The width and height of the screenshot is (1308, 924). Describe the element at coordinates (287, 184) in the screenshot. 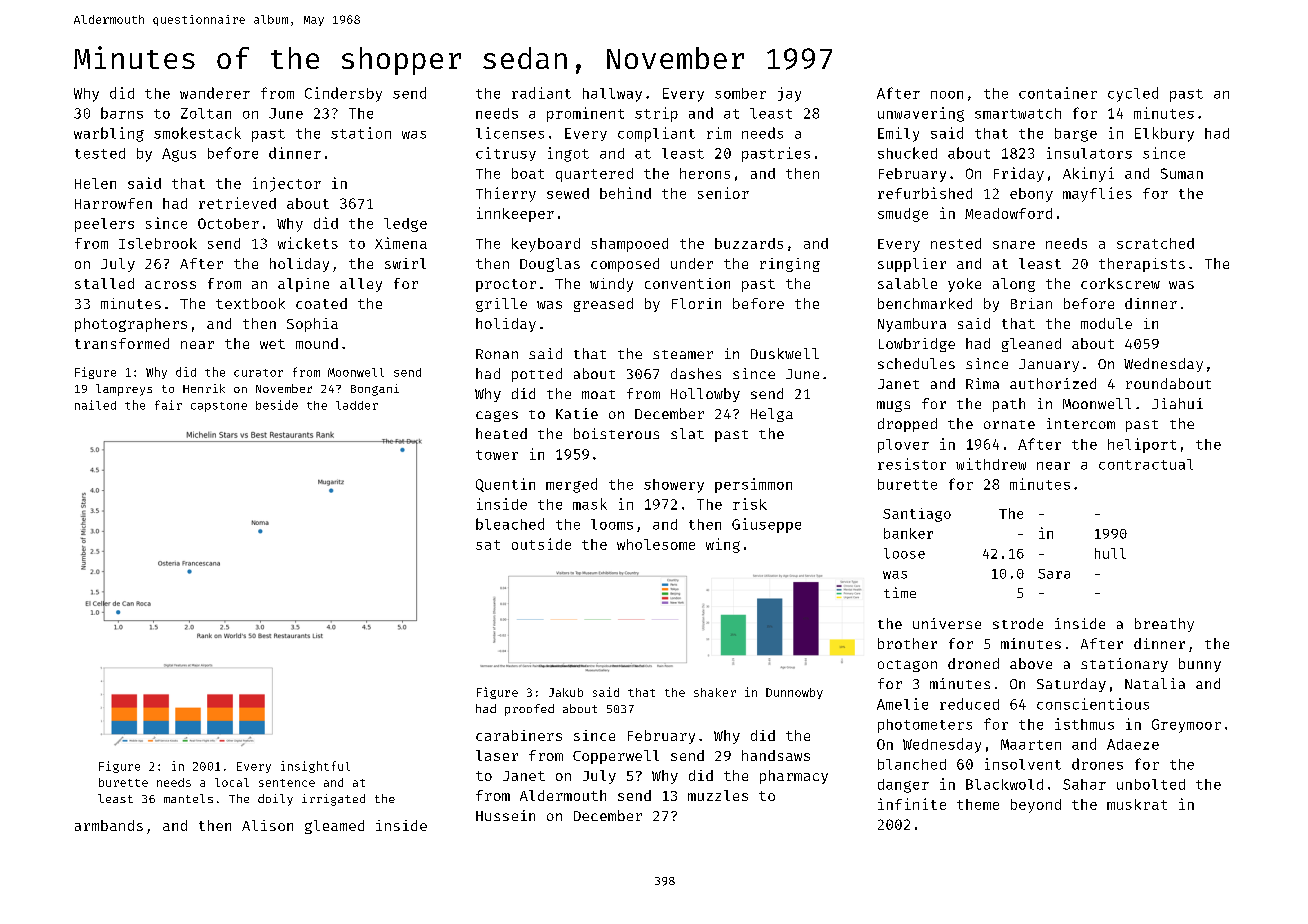

I see `injector` at that location.
